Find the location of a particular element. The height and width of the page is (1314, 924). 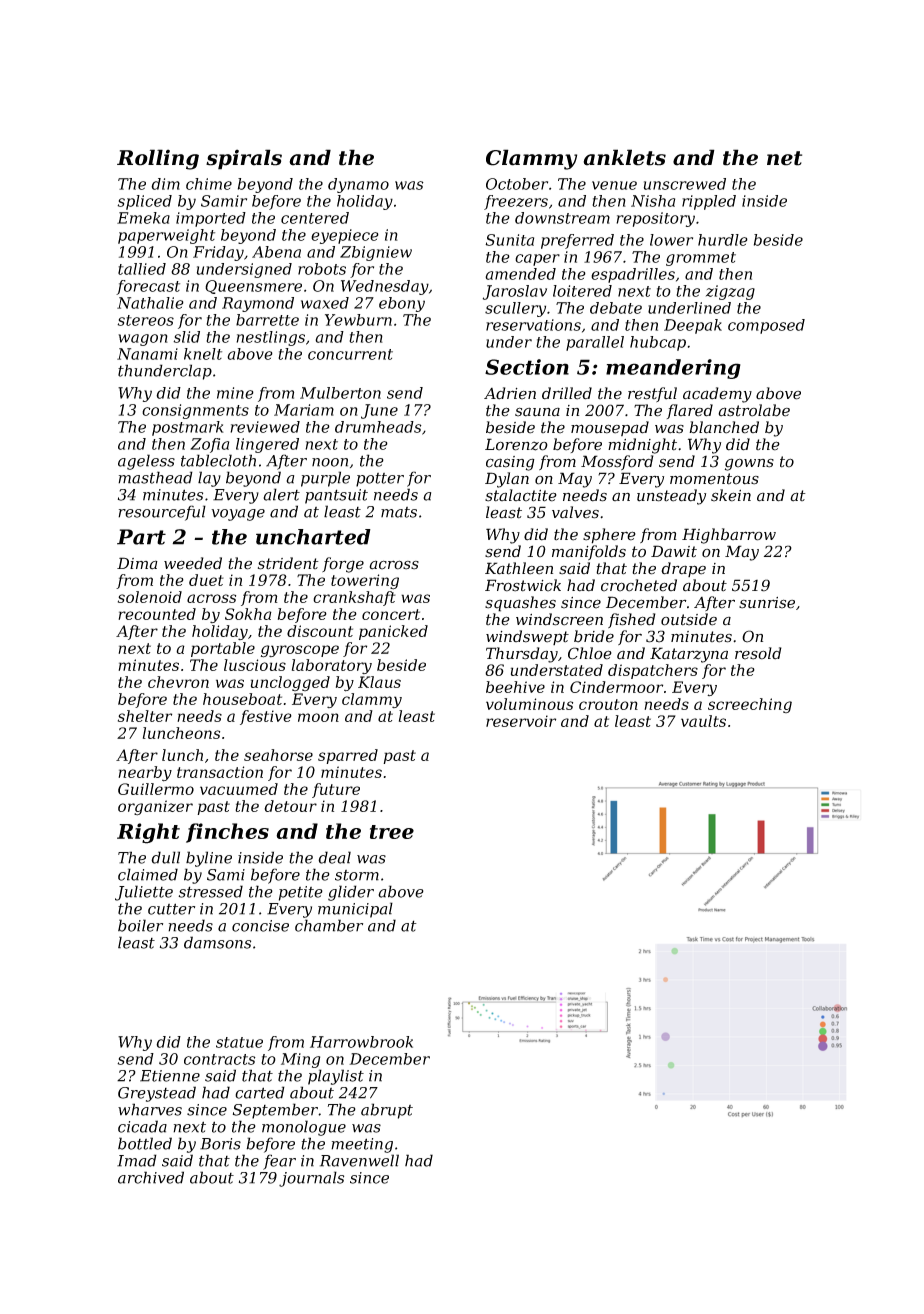

espadrilles is located at coordinates (633, 275).
